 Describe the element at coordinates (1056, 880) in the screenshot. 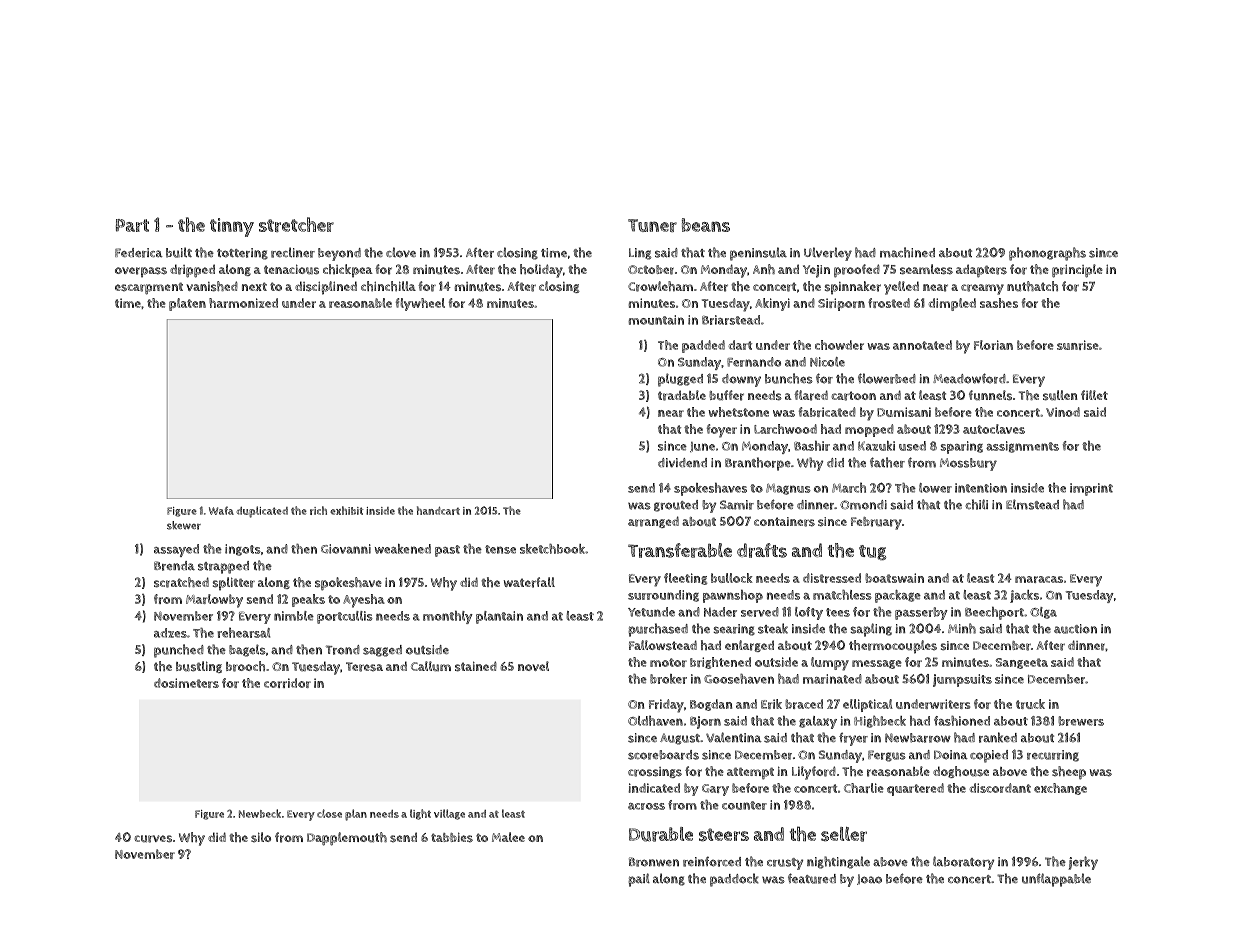

I see `unflappable` at that location.
